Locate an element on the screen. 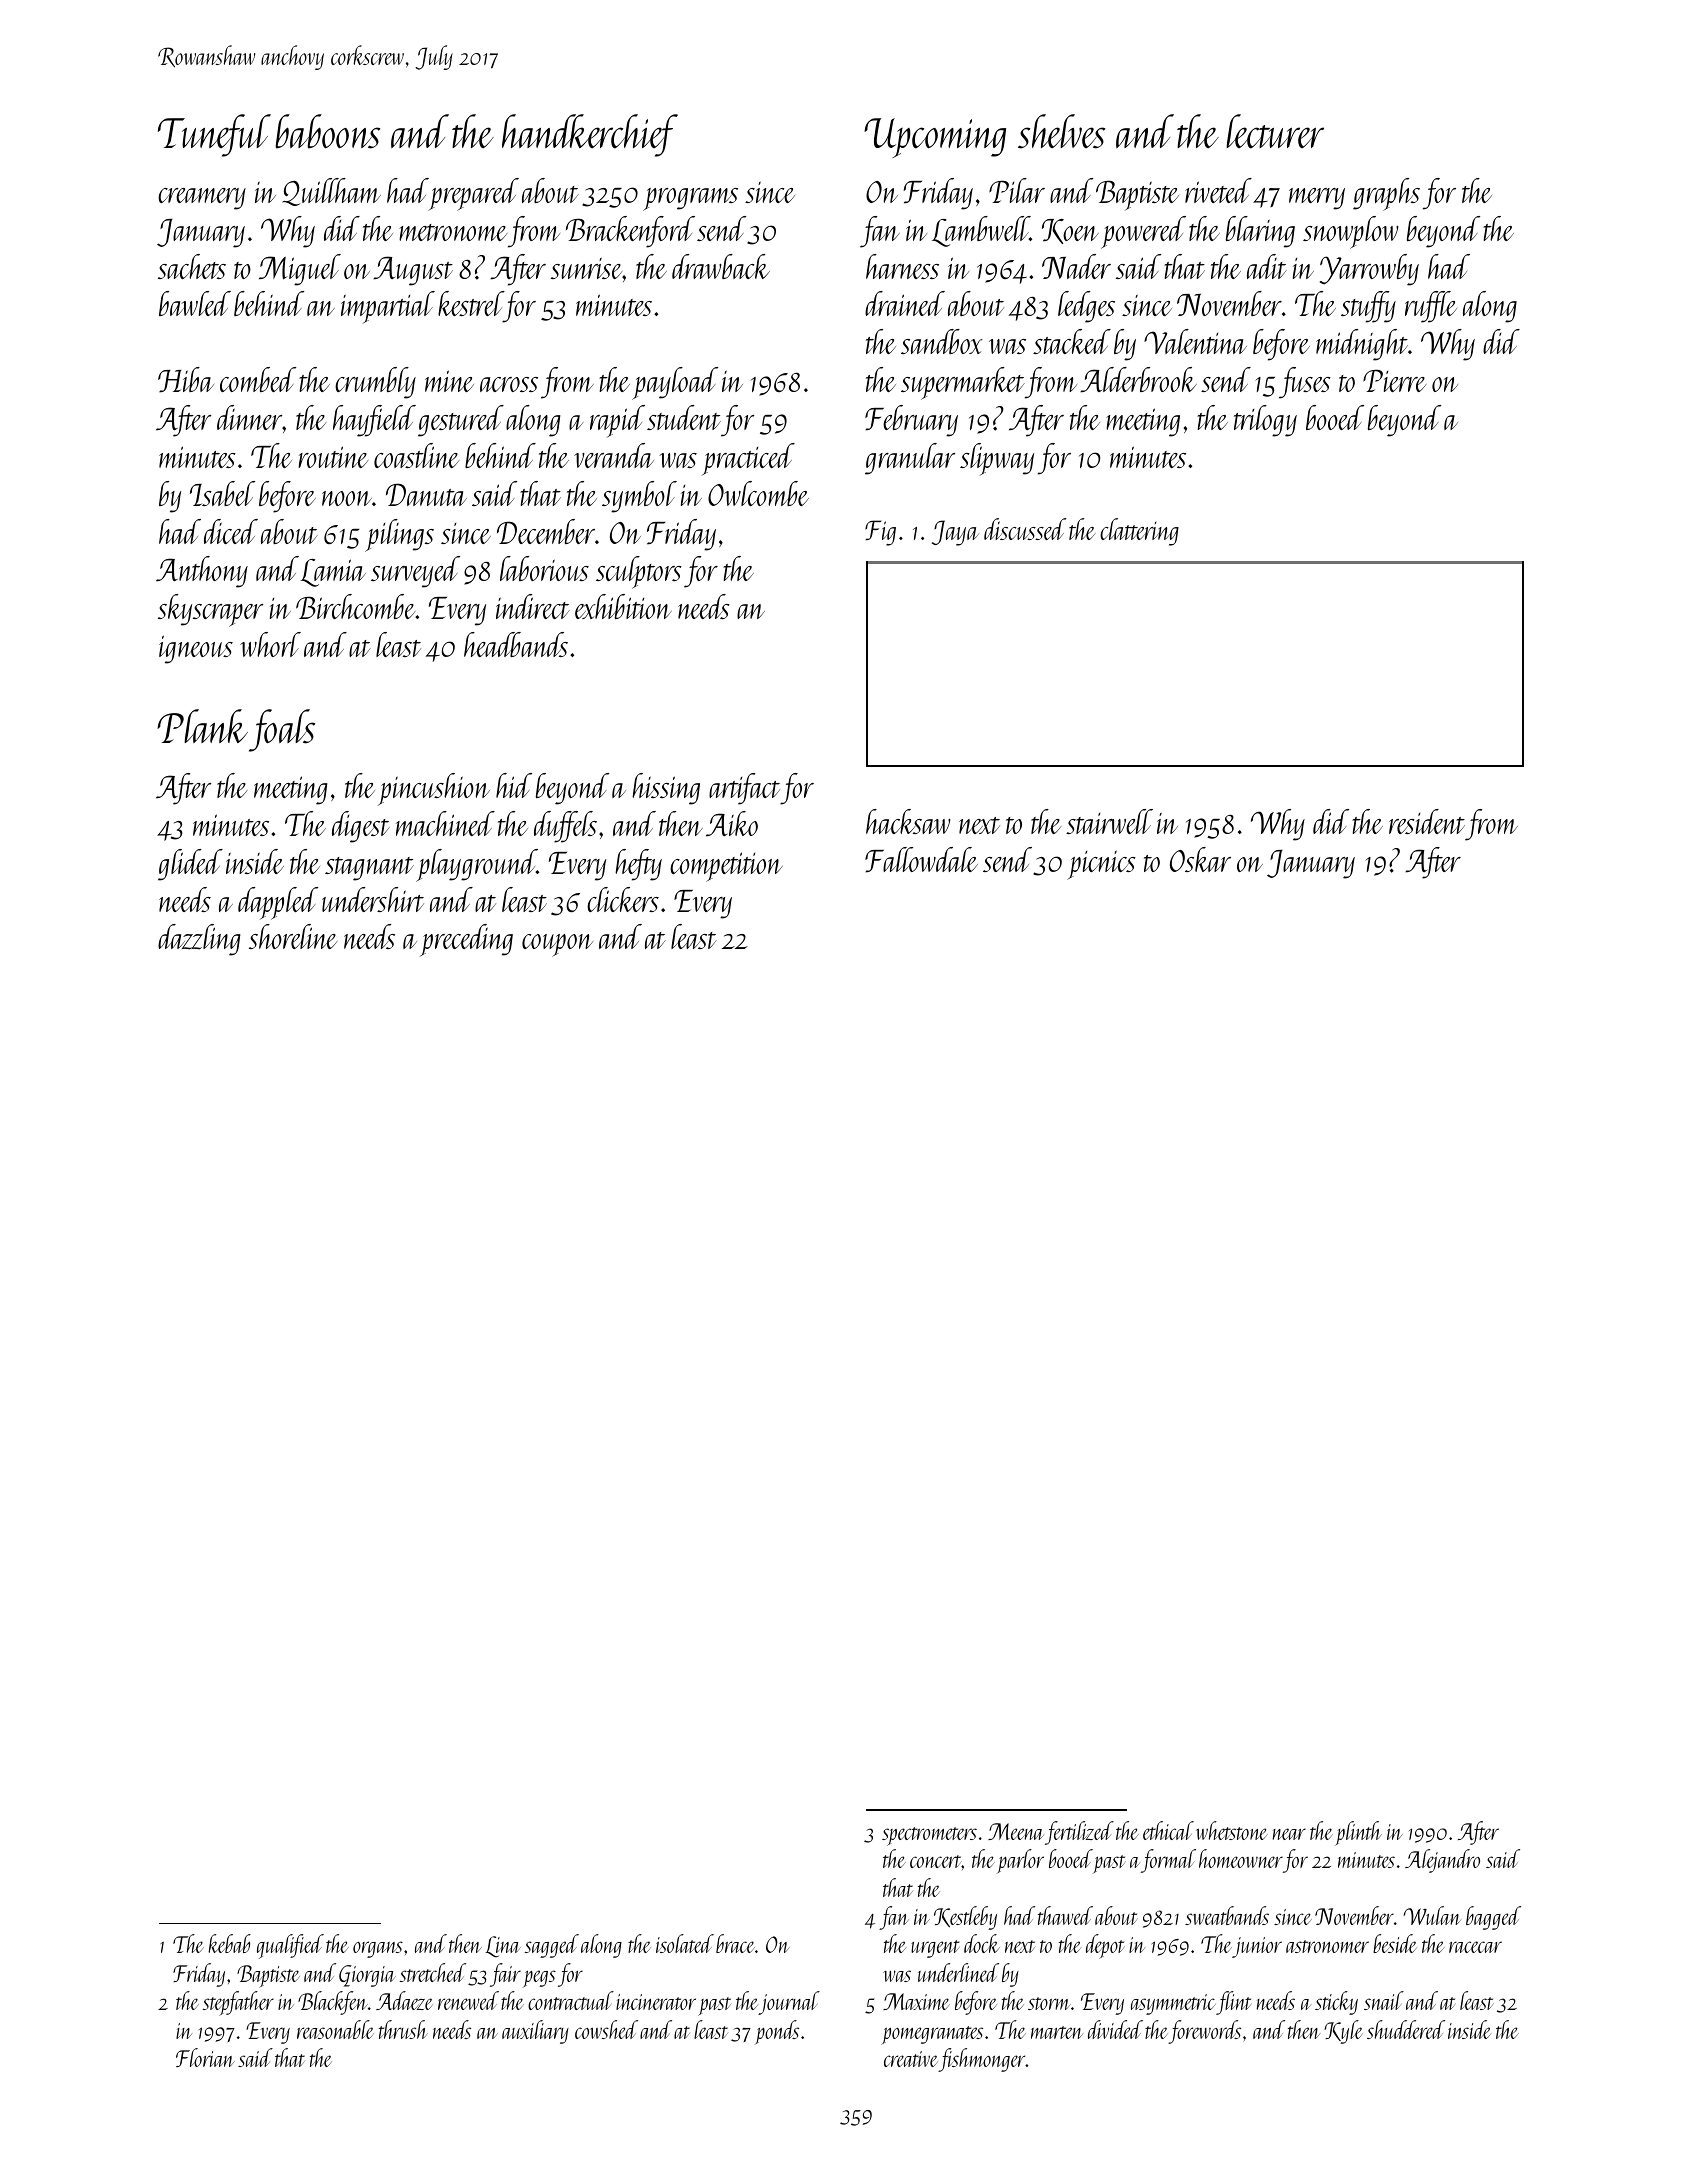  dazzling is located at coordinates (199, 940).
